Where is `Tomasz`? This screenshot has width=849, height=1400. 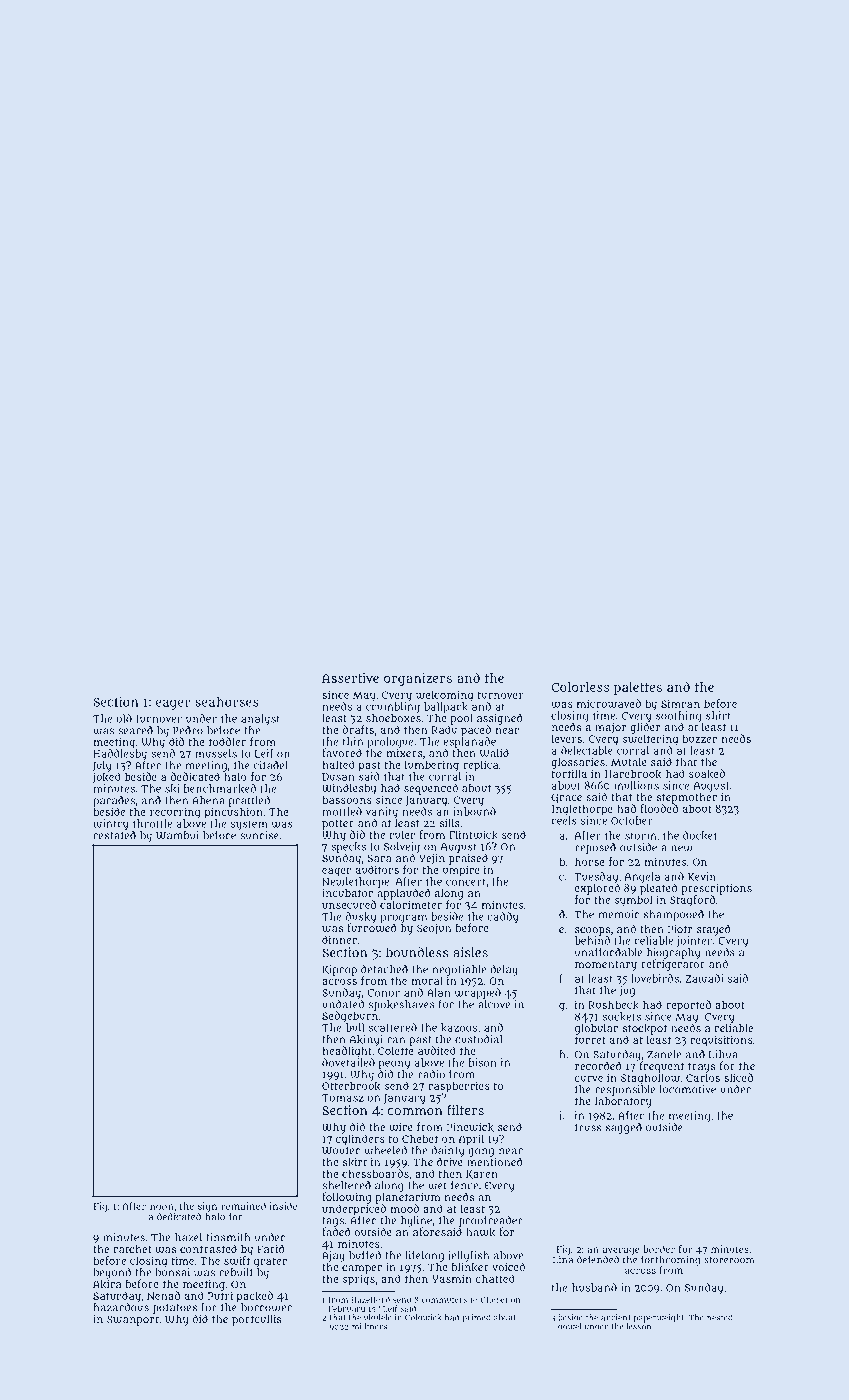
Tomasz is located at coordinates (343, 1098).
